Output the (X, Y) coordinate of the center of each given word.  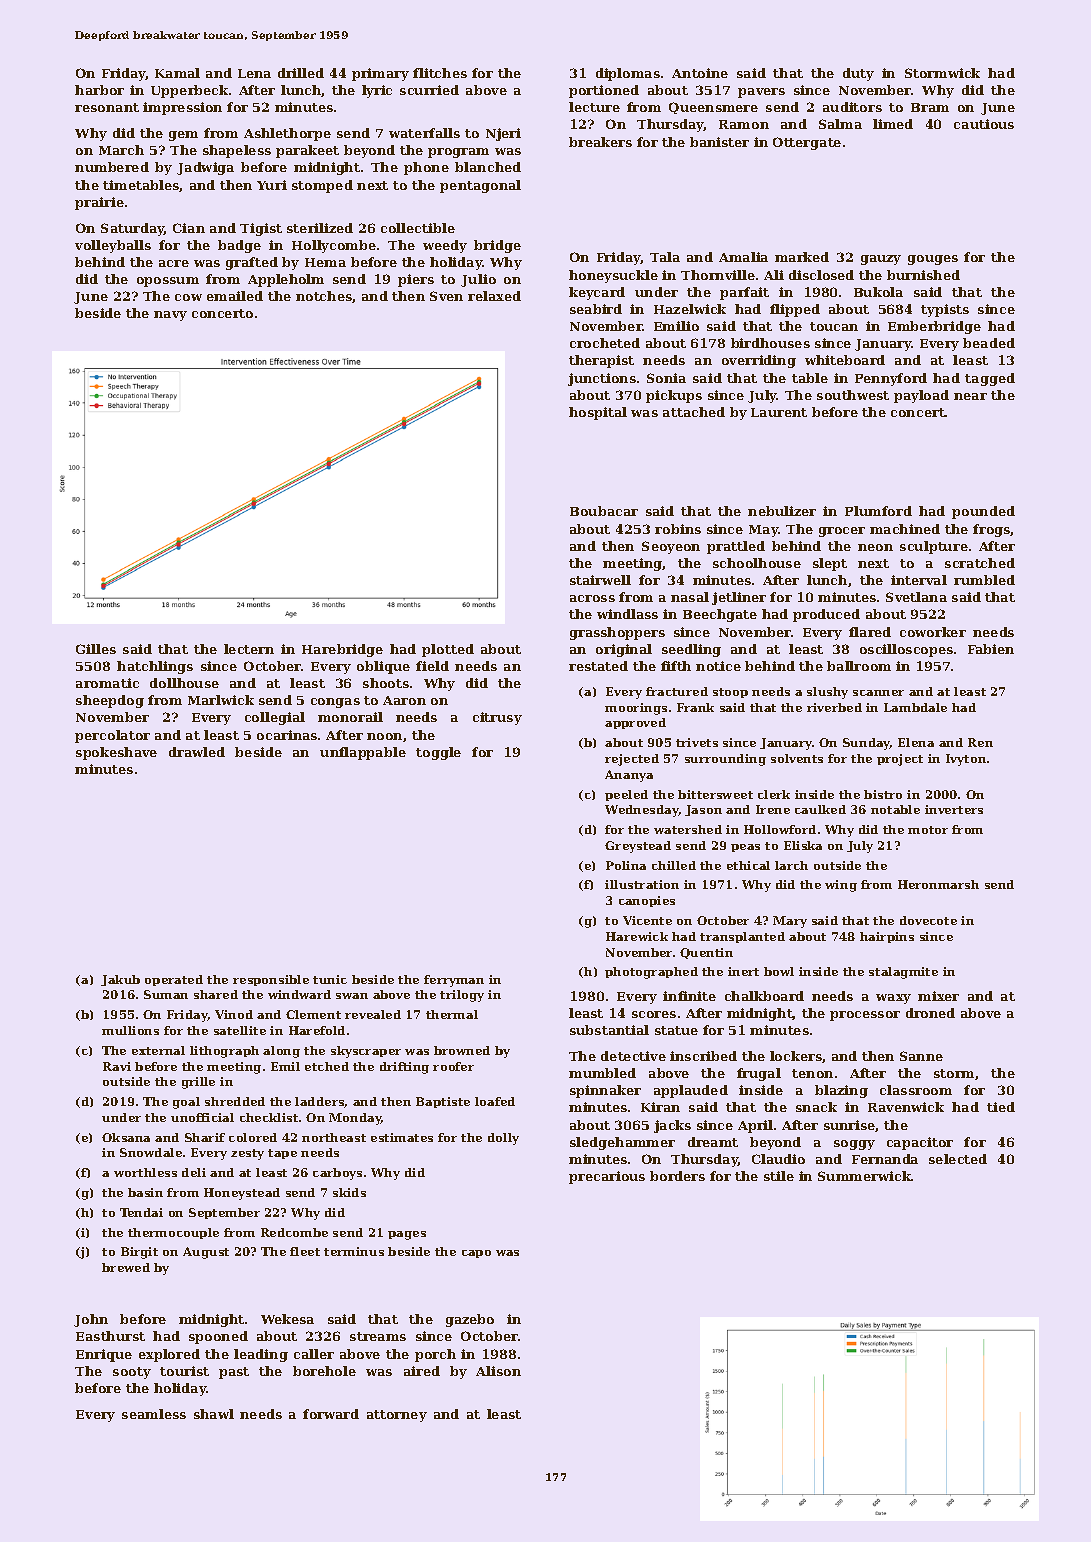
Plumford (878, 511)
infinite (689, 996)
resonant (107, 107)
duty (858, 74)
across (592, 598)
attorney (397, 1416)
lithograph (224, 1052)
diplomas (628, 74)
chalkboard (764, 996)
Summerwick (865, 1176)
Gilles (96, 649)
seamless (154, 1414)
